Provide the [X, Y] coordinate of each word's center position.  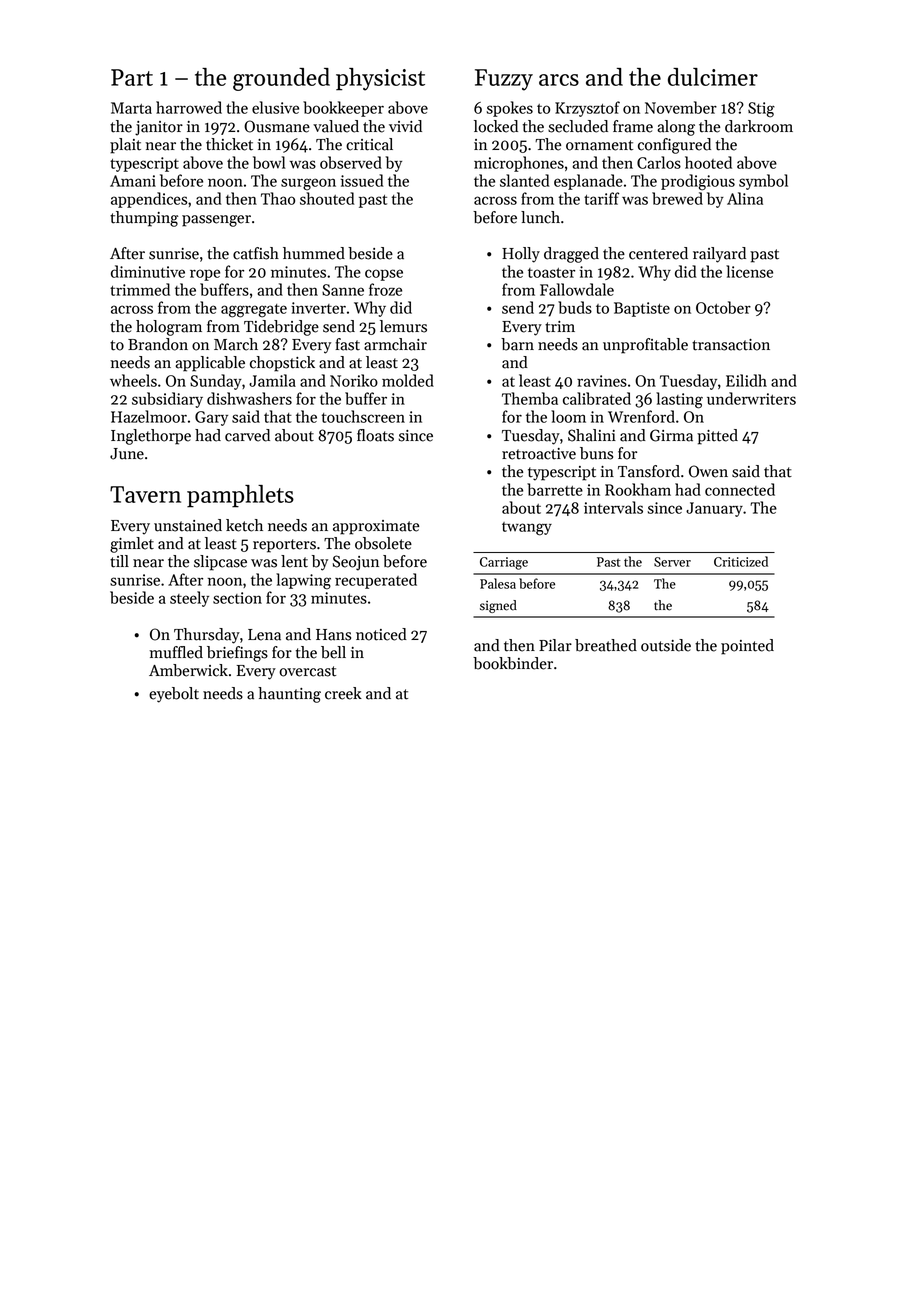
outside [666, 645]
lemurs [403, 326]
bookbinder [513, 663]
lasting [679, 400]
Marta [131, 108]
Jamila [272, 380]
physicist [380, 79]
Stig [761, 110]
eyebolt [174, 695]
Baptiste [642, 309]
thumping [144, 219]
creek [343, 693]
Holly [521, 255]
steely [189, 599]
